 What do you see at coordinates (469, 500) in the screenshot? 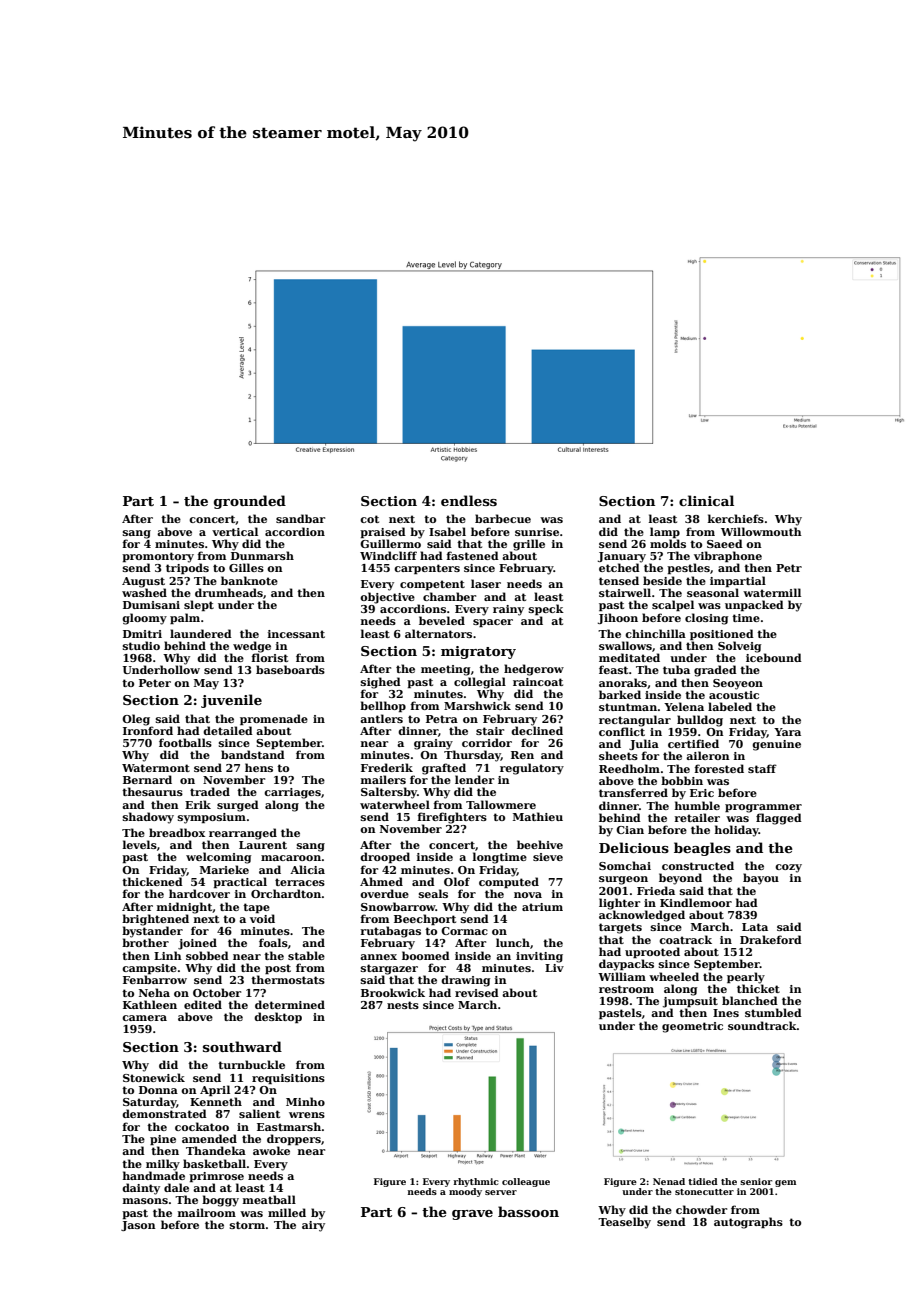
I see `endless` at bounding box center [469, 500].
